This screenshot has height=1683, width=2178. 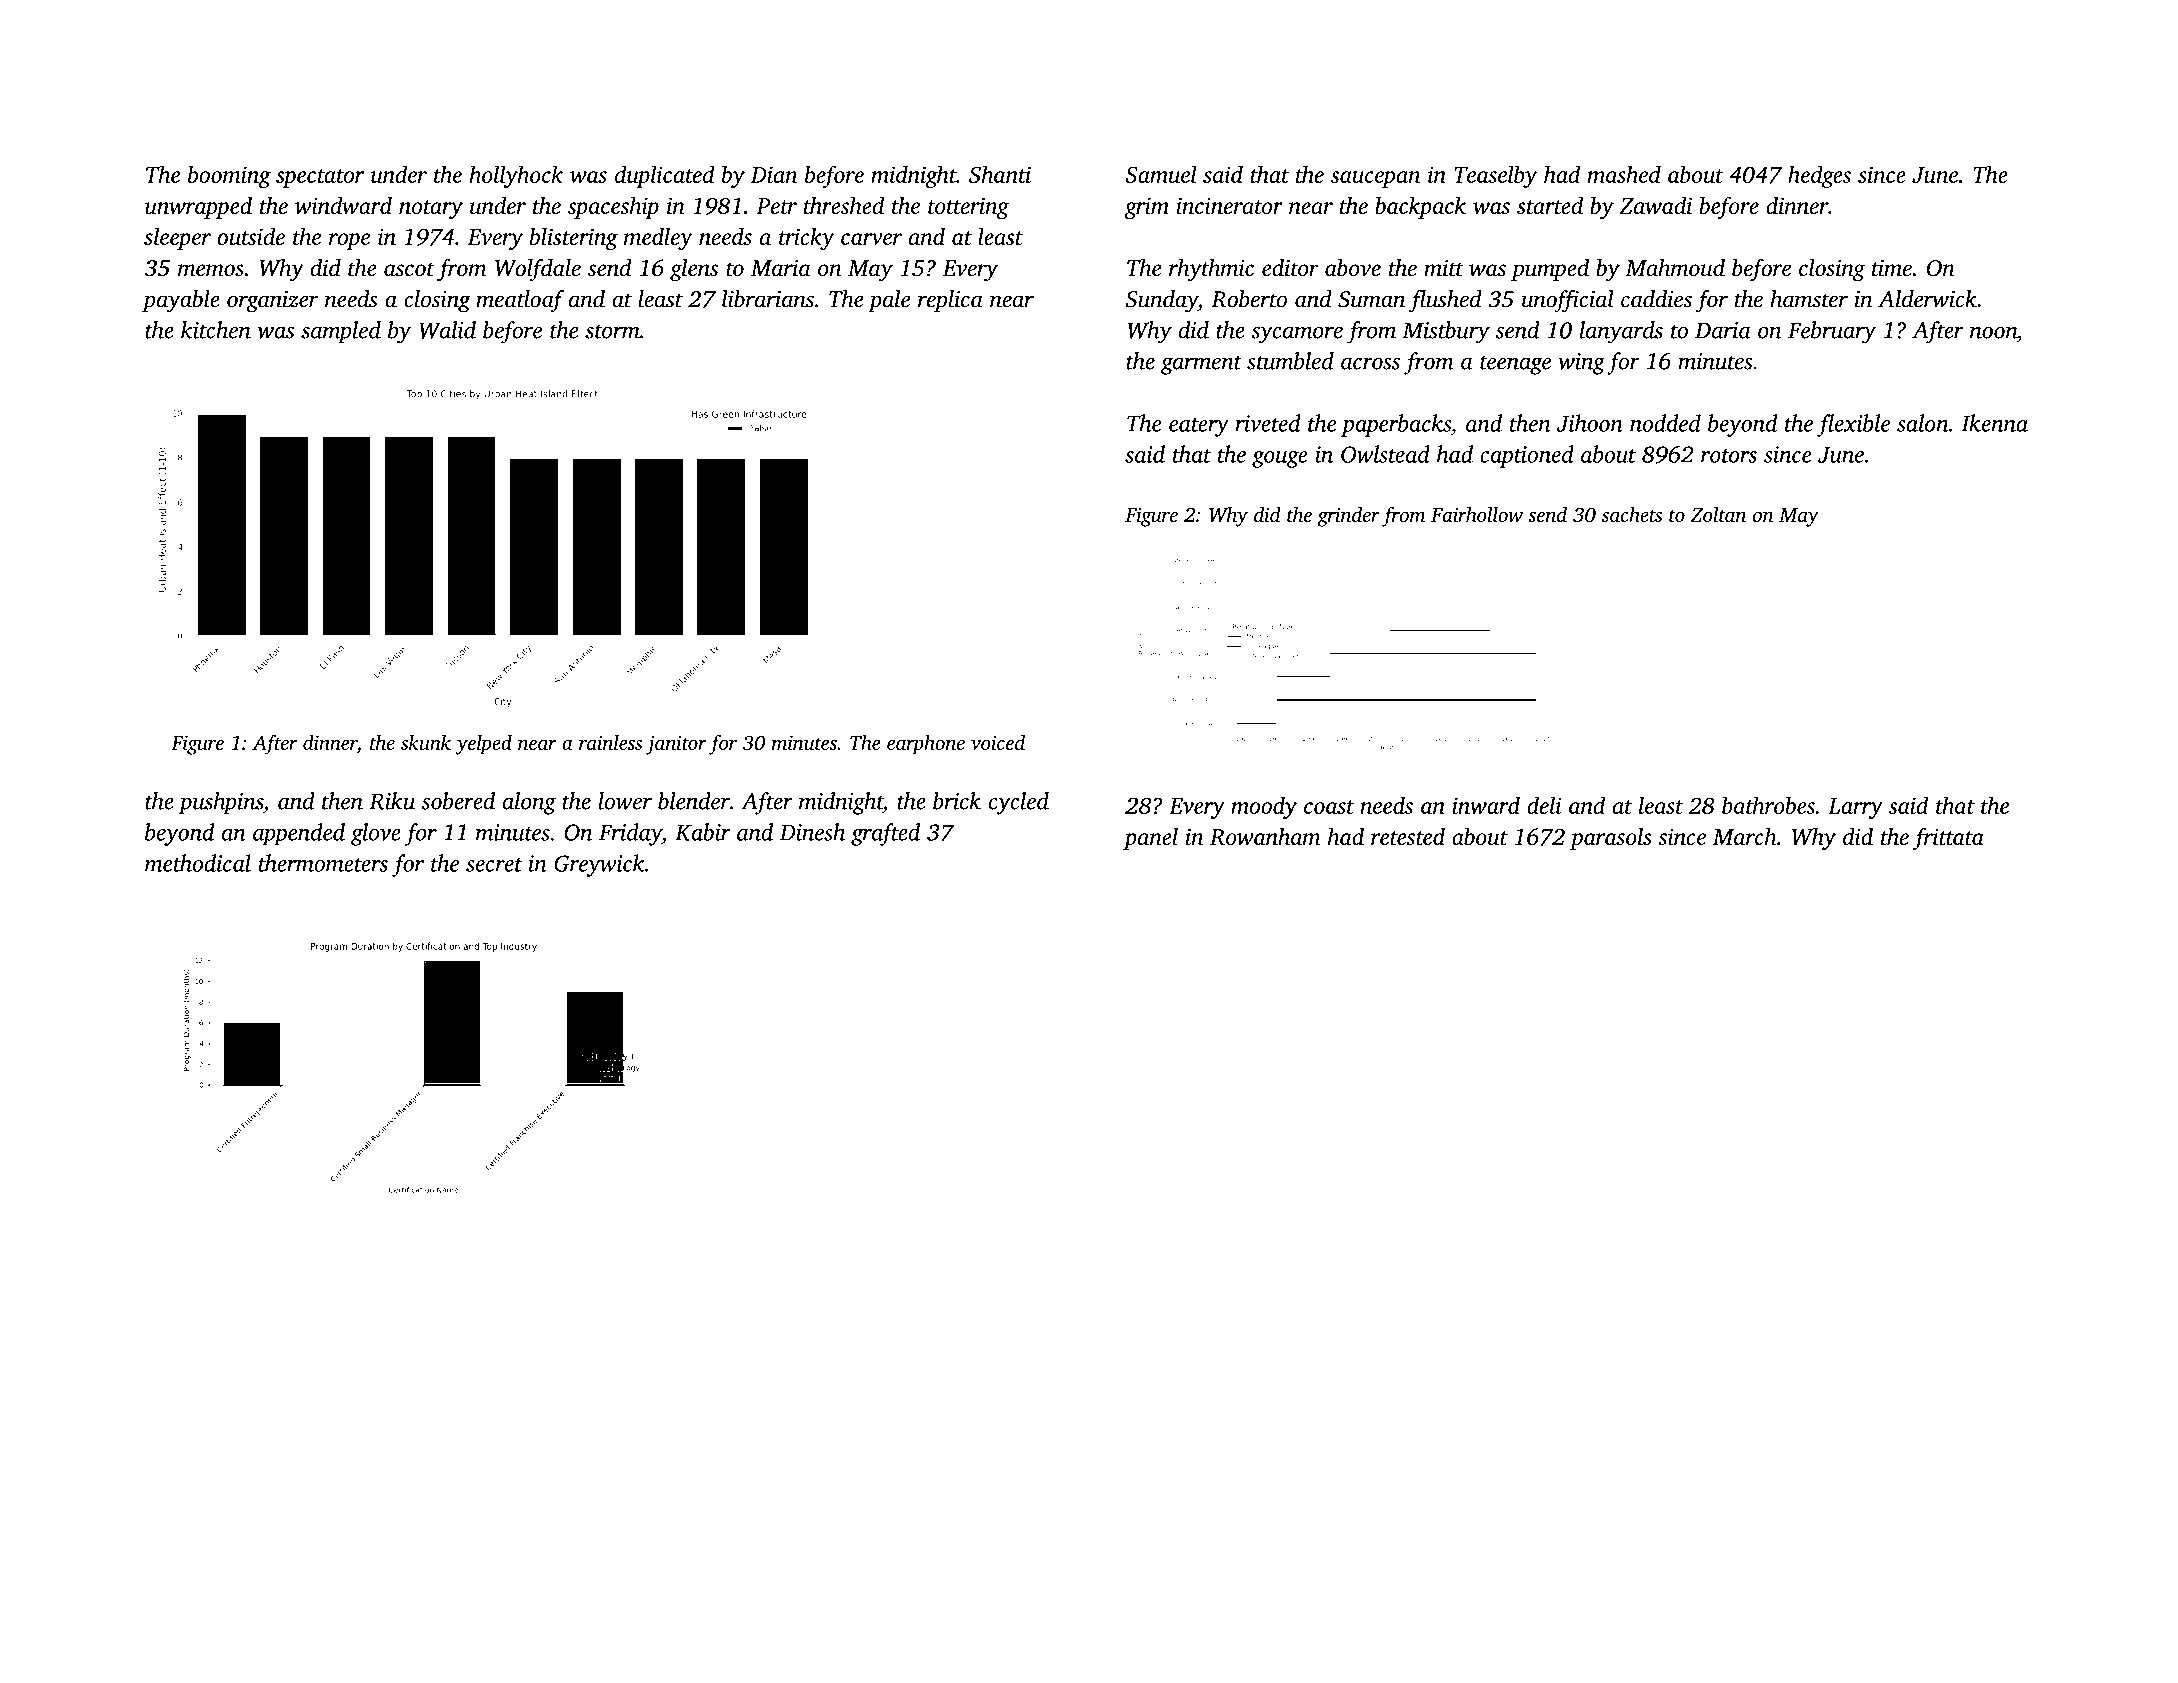 I want to click on skunk, so click(x=426, y=742).
